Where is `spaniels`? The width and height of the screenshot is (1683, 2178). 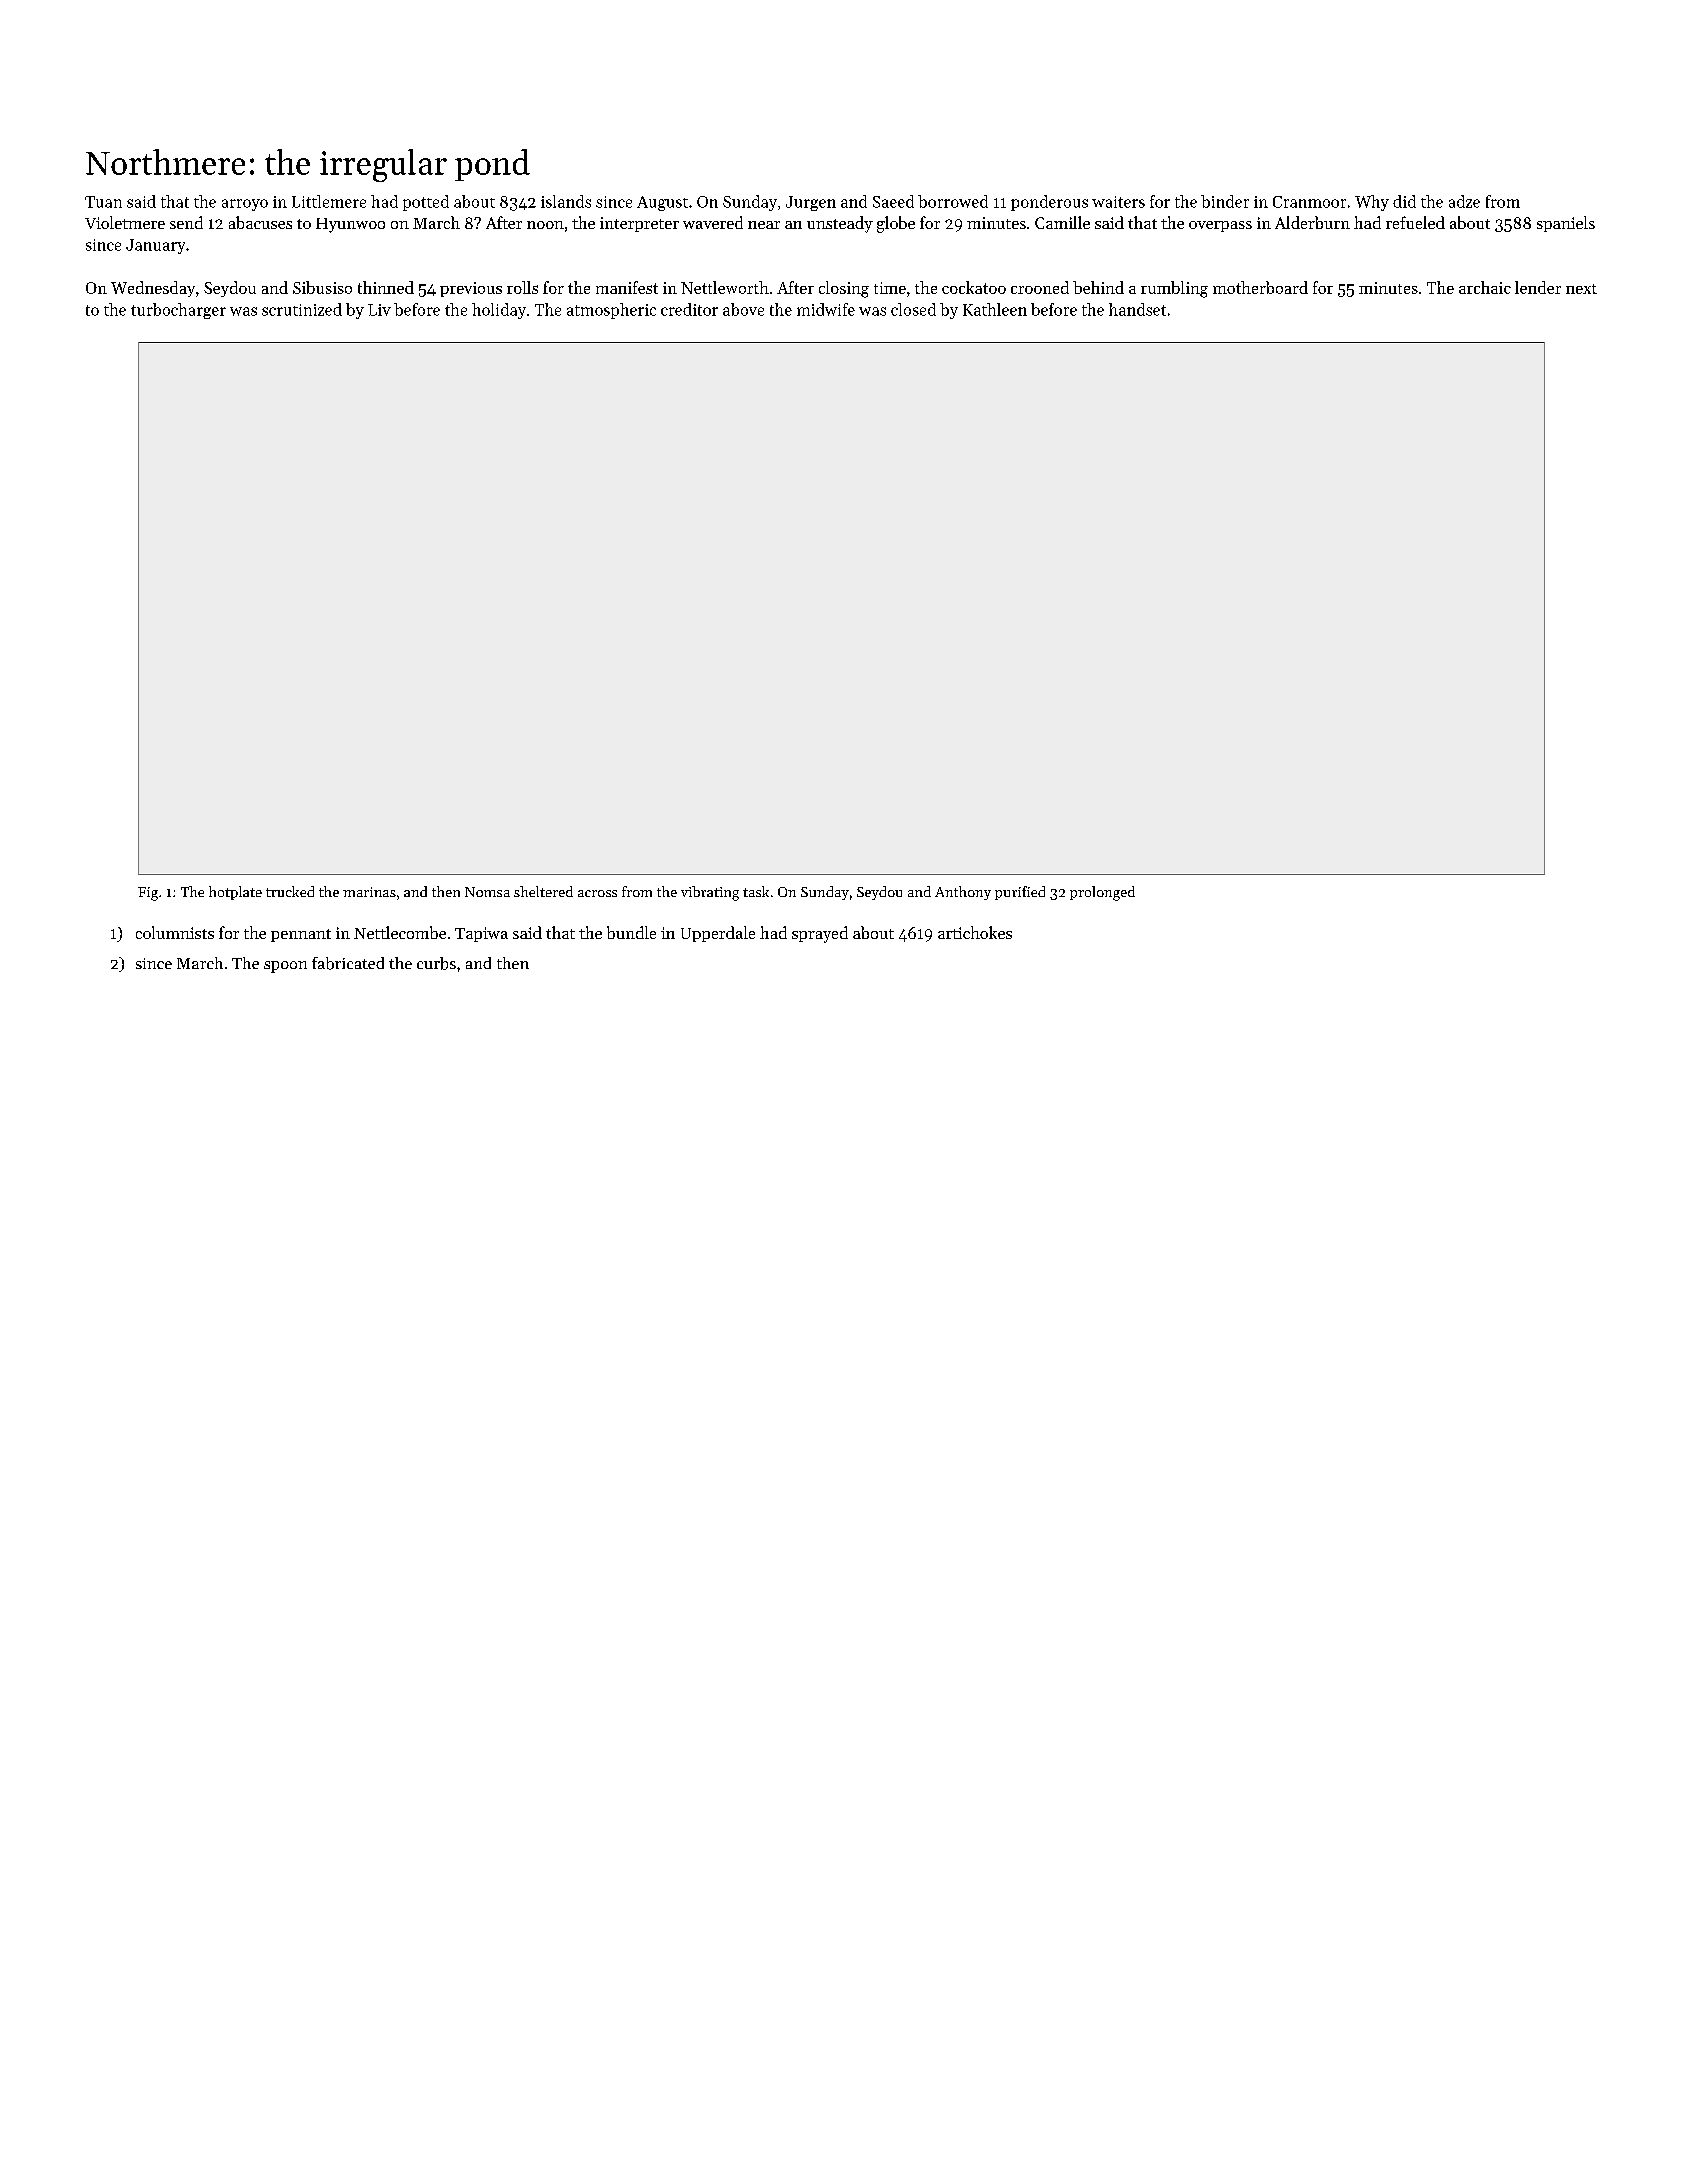 spaniels is located at coordinates (1566, 224).
